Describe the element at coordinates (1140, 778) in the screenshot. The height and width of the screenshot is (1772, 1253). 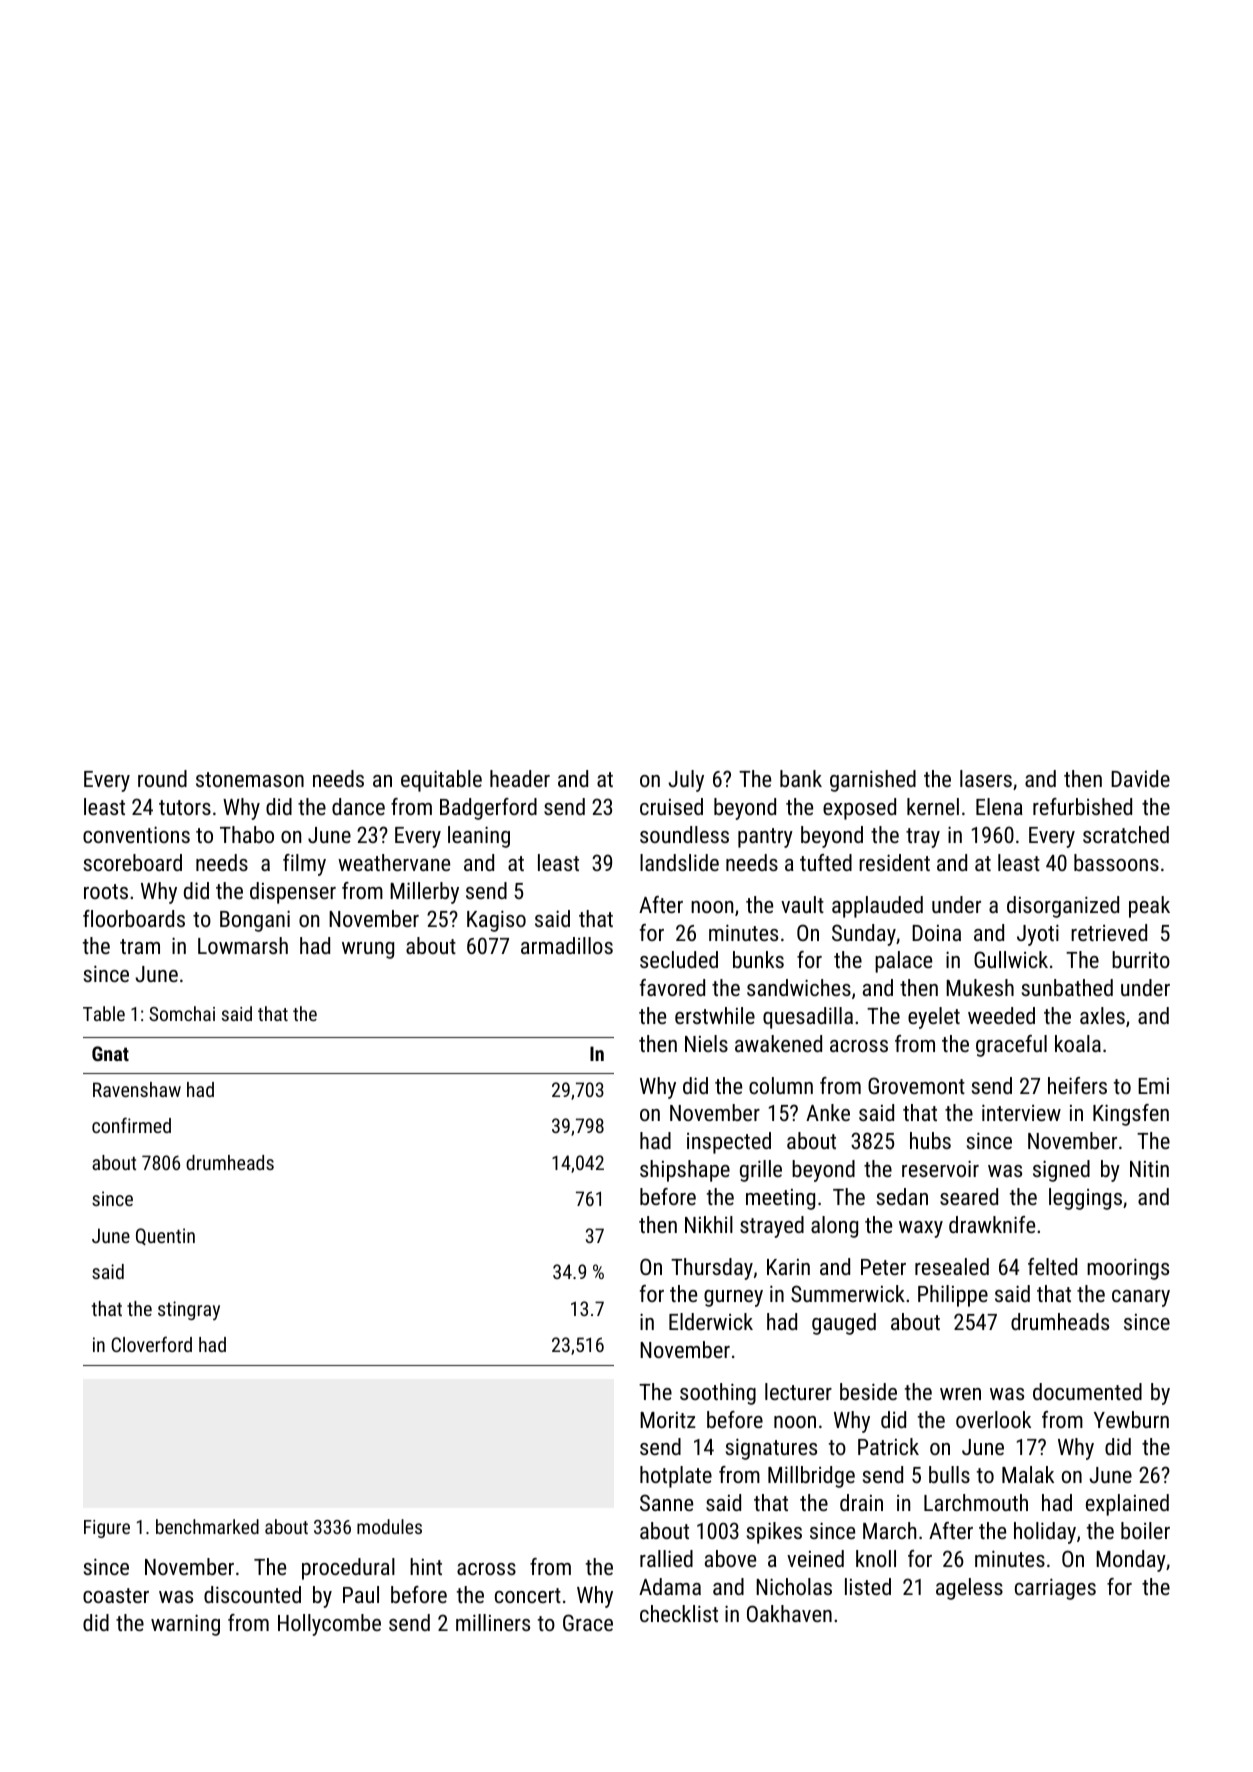
I see `Davide` at that location.
